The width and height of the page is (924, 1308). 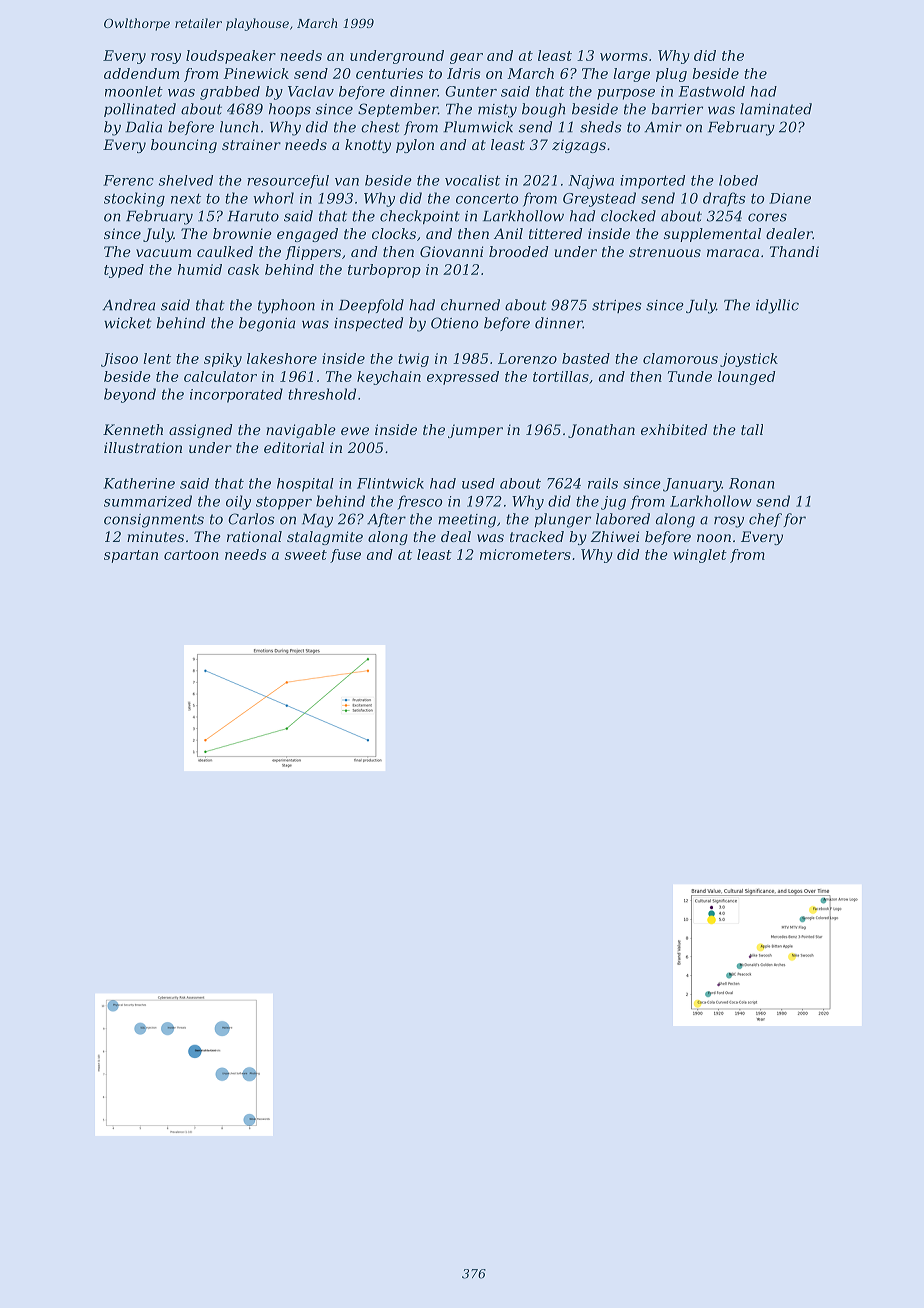 I want to click on vocalist, so click(x=472, y=180).
